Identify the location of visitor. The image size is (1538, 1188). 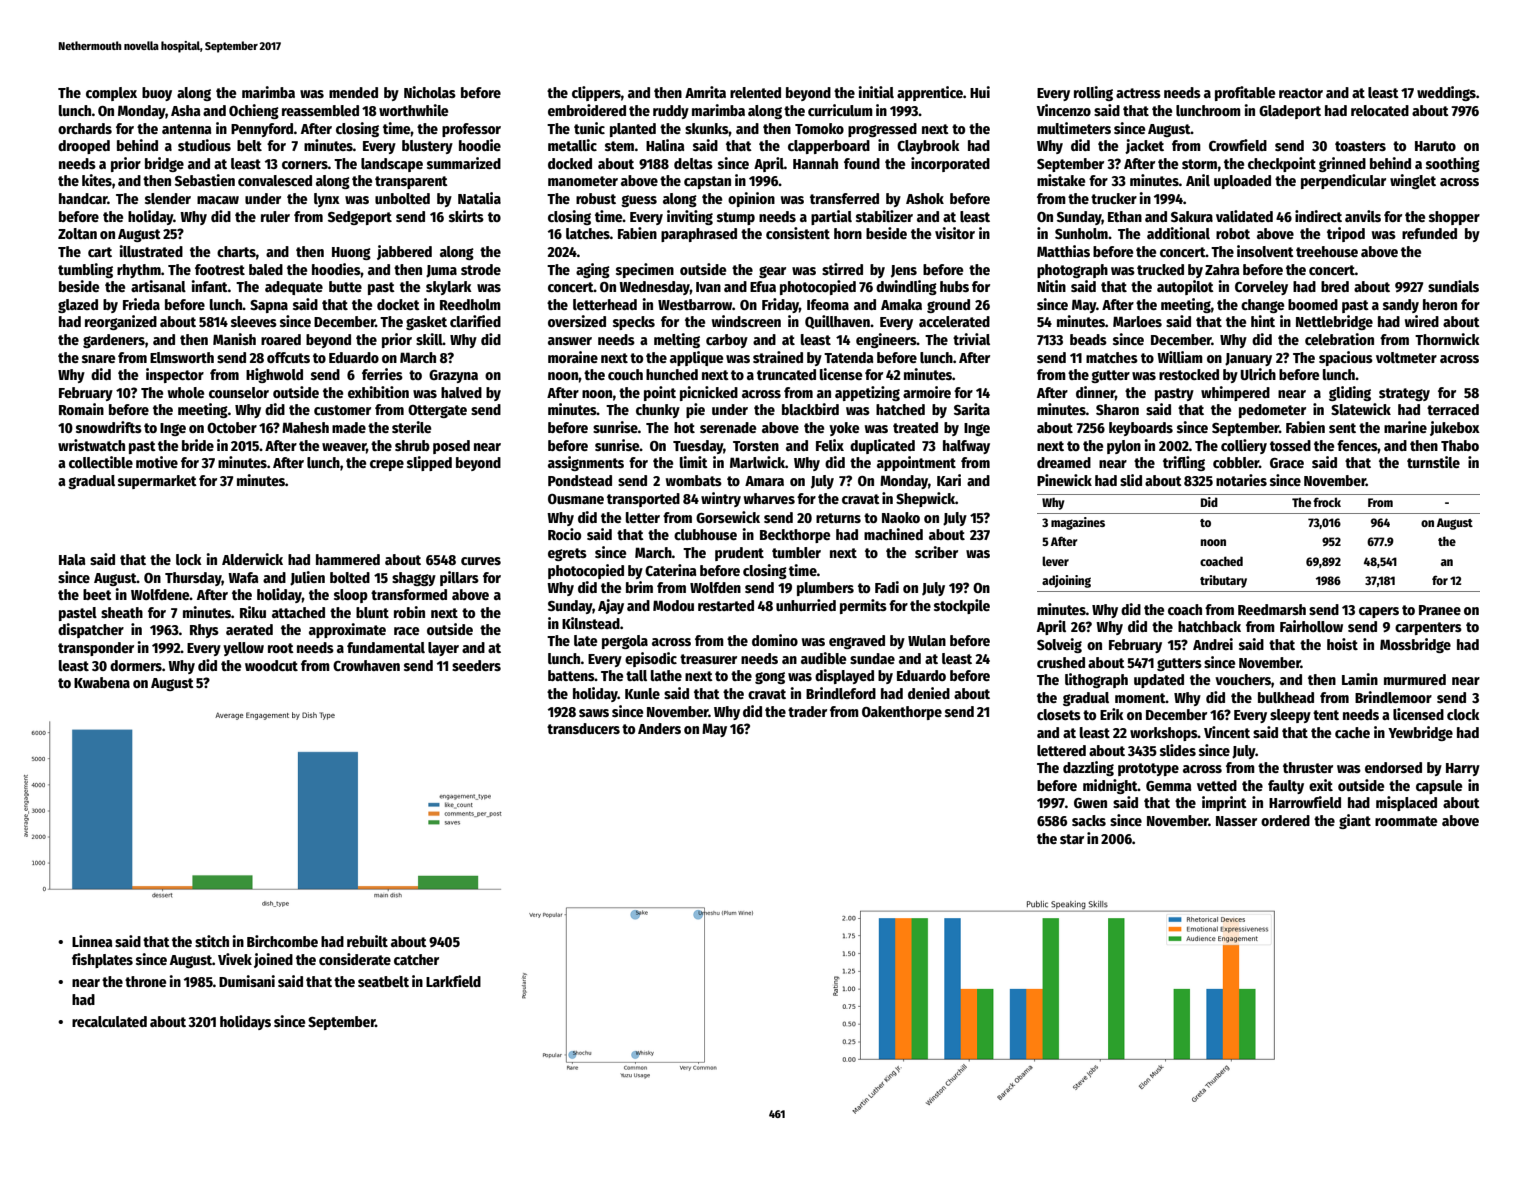
(955, 233).
